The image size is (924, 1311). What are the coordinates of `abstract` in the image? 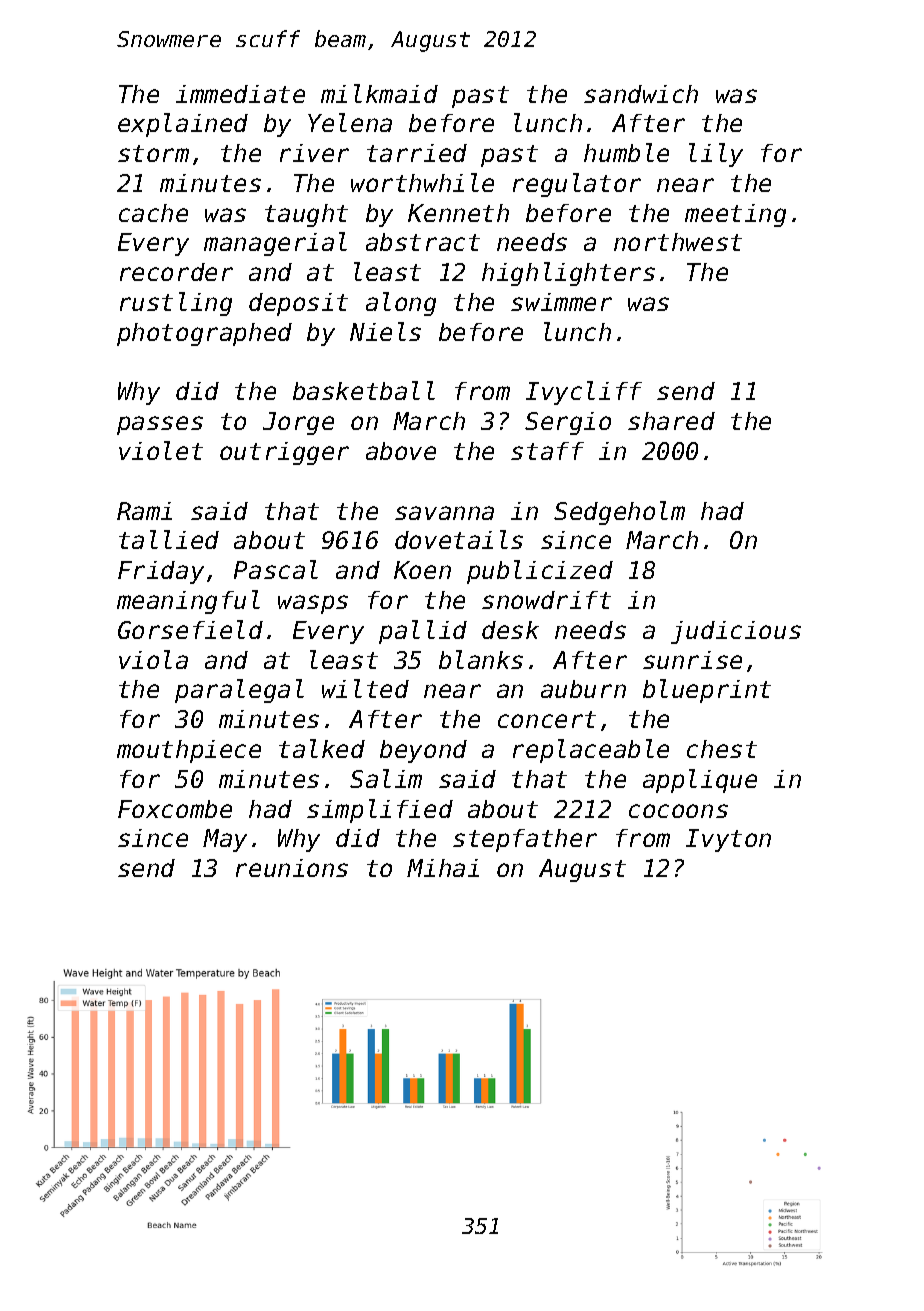 It's located at (423, 242).
